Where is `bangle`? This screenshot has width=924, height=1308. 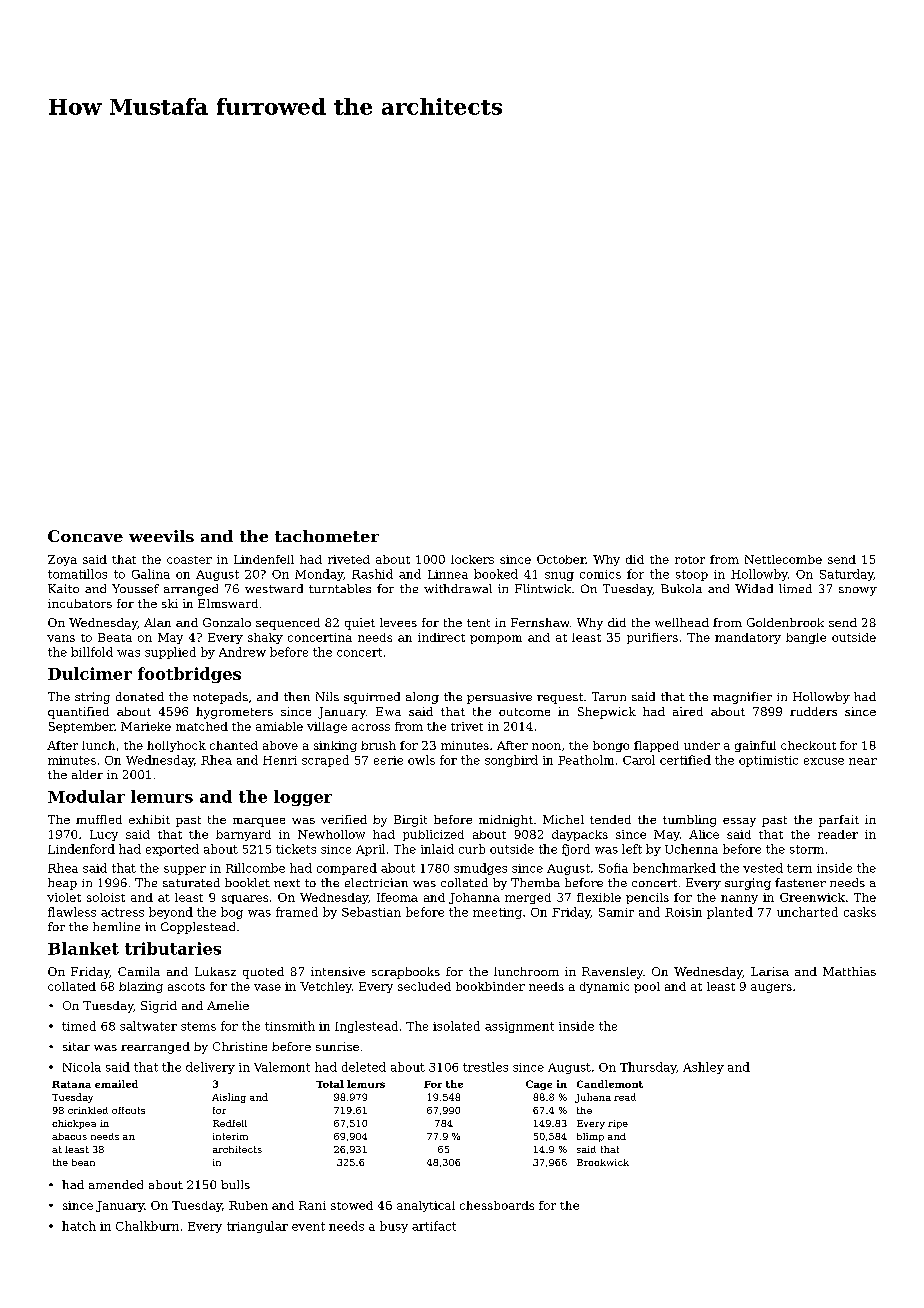
bangle is located at coordinates (806, 638).
